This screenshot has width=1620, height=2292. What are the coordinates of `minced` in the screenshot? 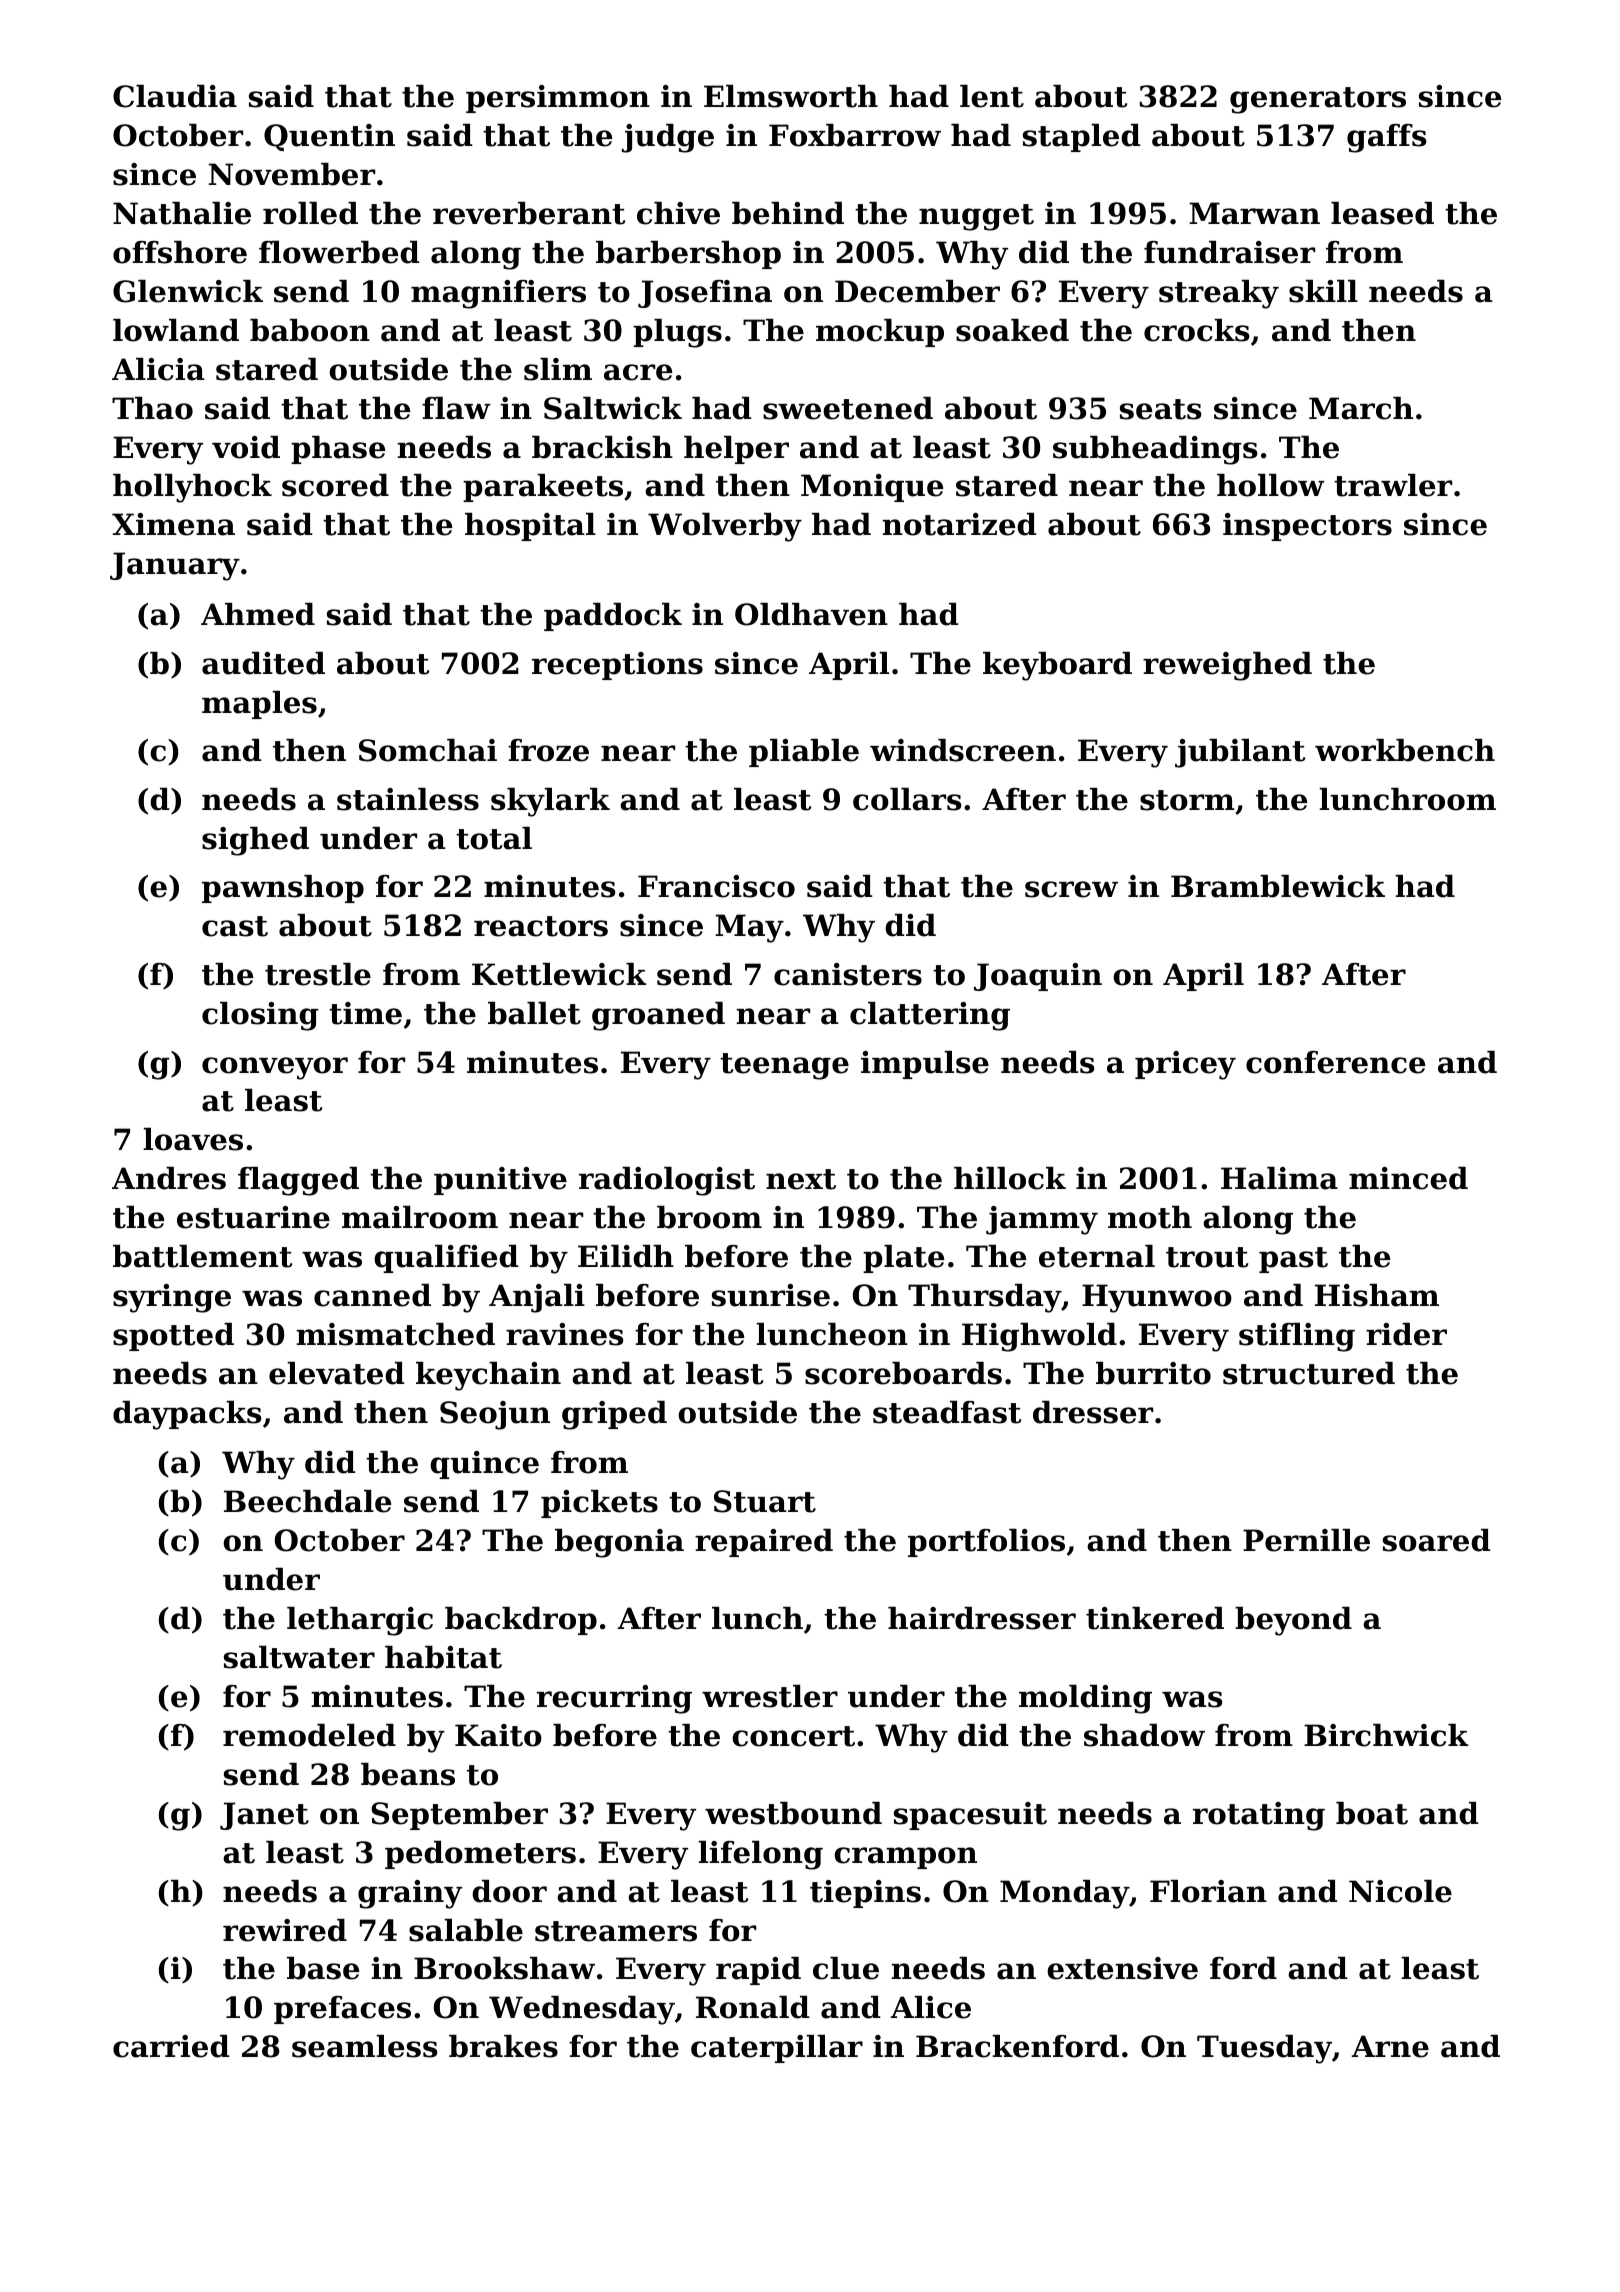 It's located at (1408, 1178).
